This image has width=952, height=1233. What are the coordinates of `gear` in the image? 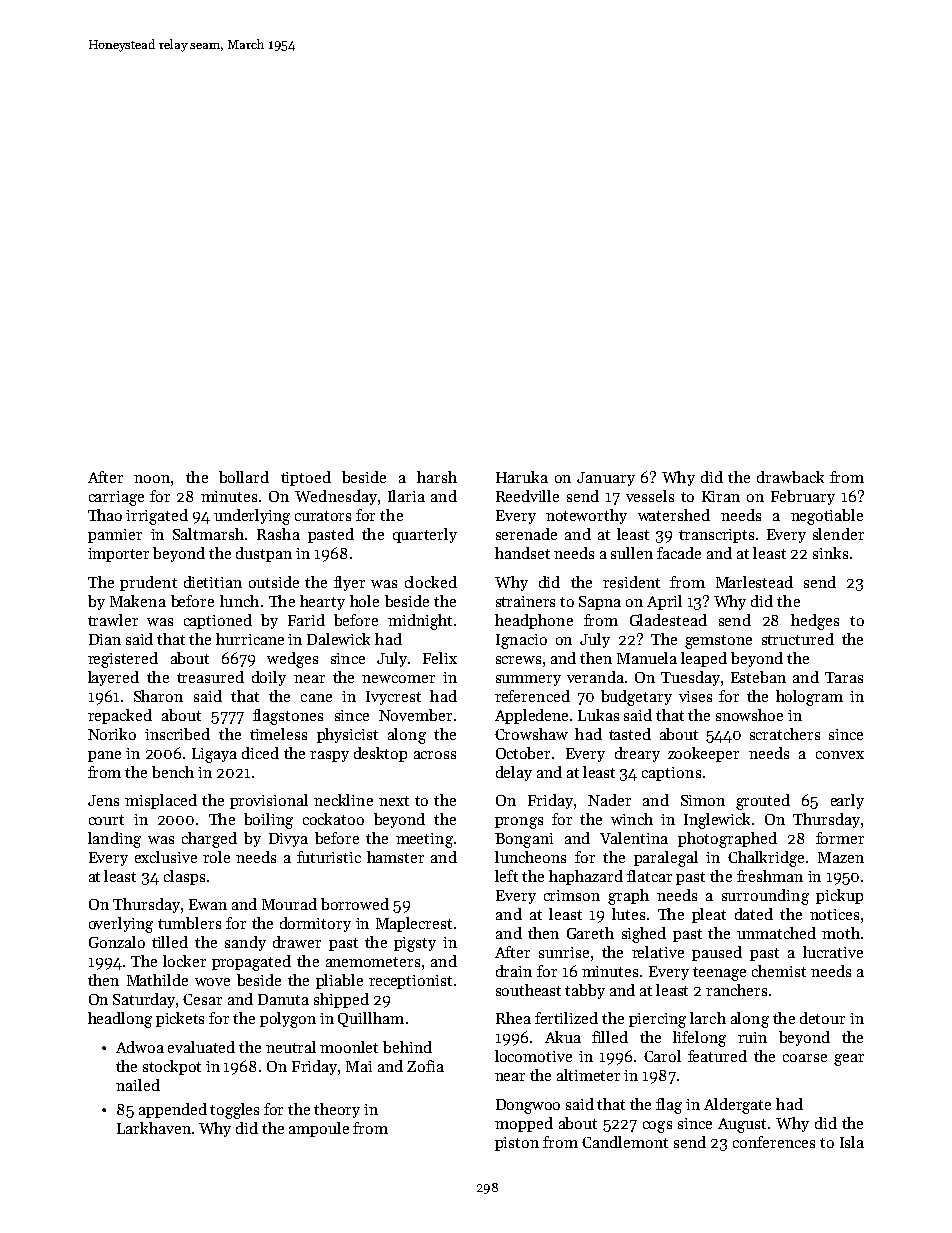 It's located at (849, 1060).
